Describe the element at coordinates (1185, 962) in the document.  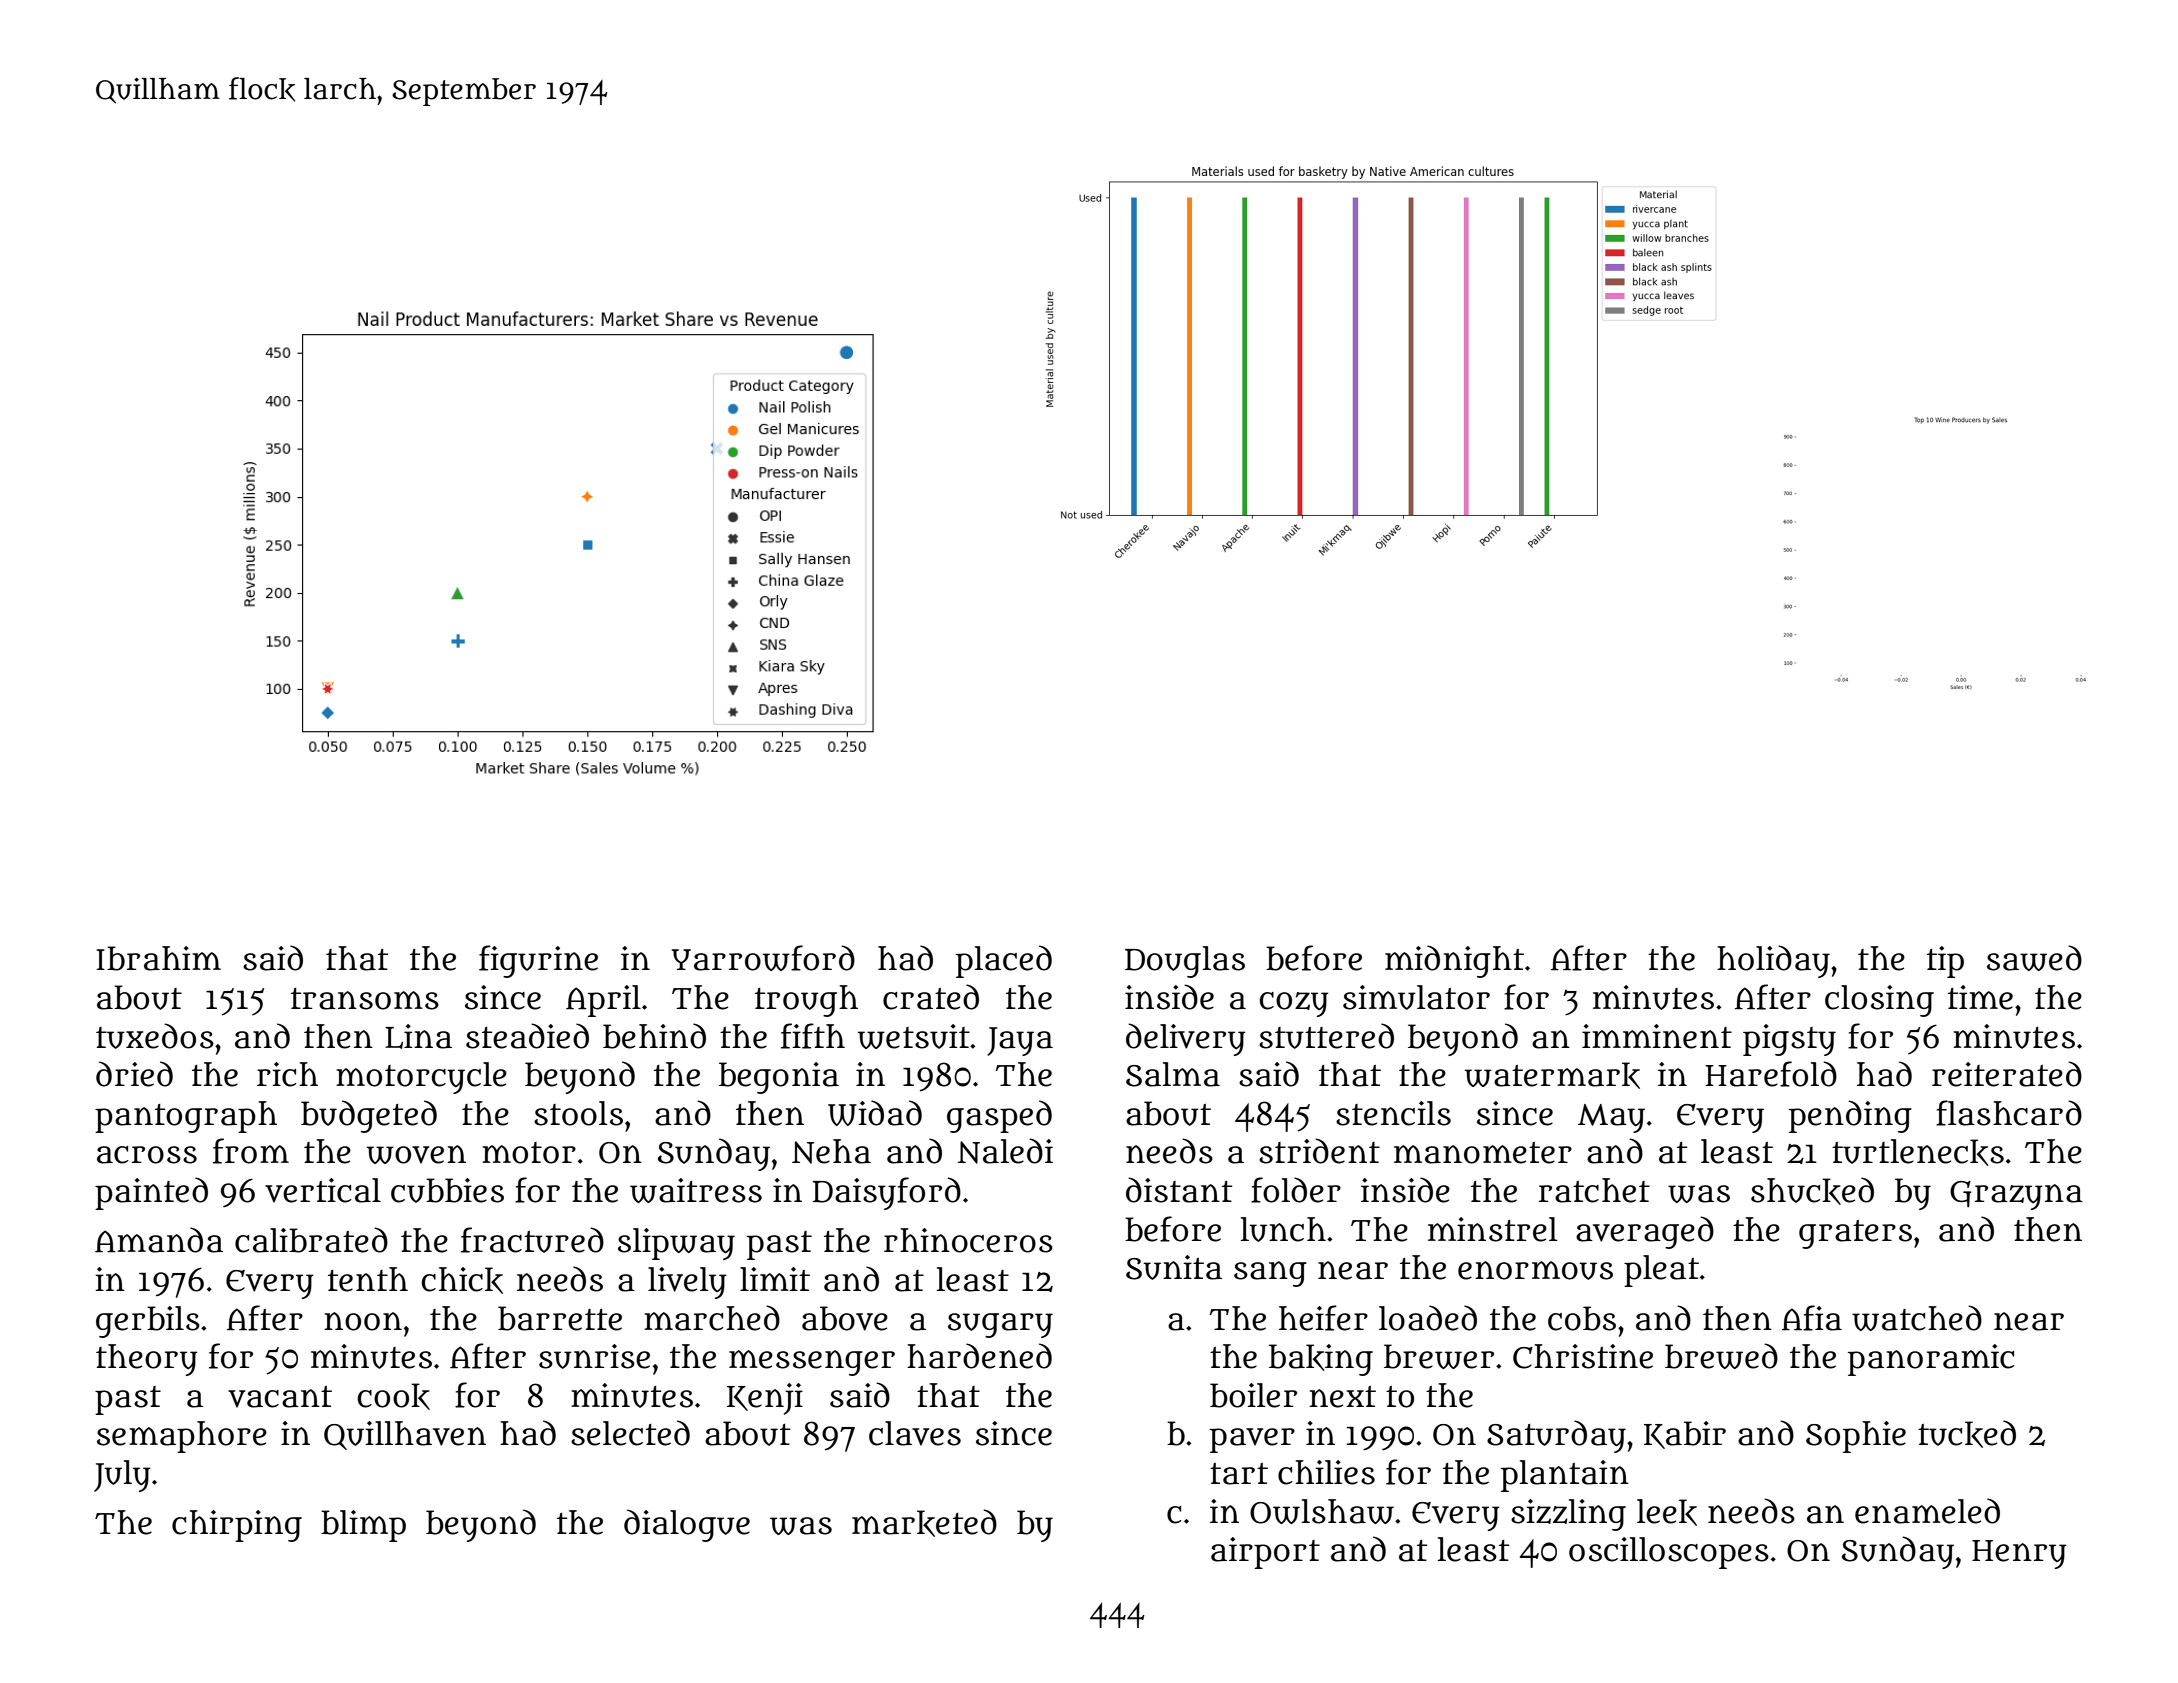
I see `Douglas` at that location.
